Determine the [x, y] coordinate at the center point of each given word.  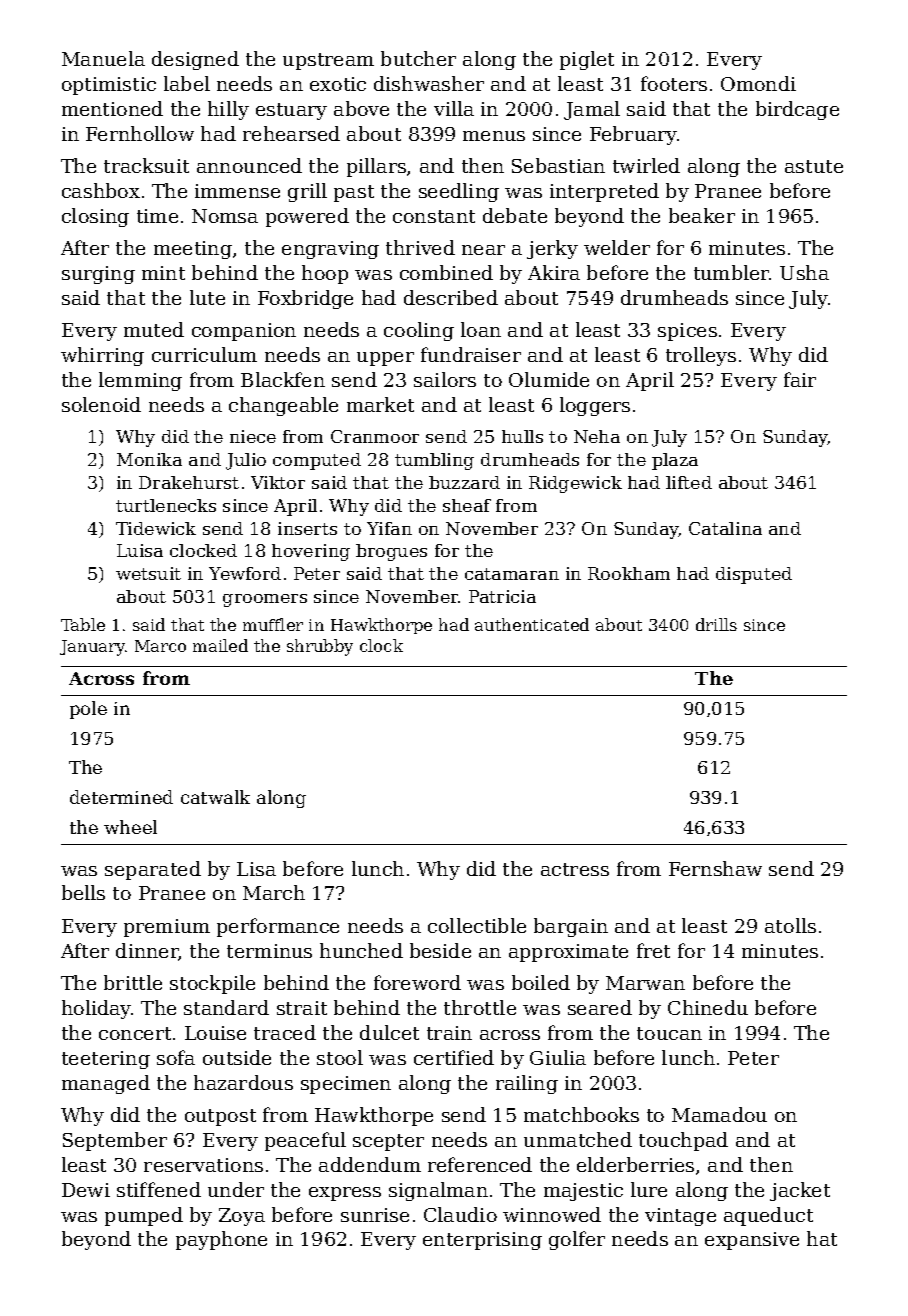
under [236, 1189]
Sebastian [558, 165]
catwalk [215, 797]
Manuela [103, 58]
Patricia [502, 596]
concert [135, 1033]
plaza [675, 461]
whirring [102, 356]
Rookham [629, 573]
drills [716, 624]
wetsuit [148, 573]
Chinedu [708, 1007]
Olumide [549, 379]
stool [340, 1057]
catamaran [512, 574]
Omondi [758, 83]
